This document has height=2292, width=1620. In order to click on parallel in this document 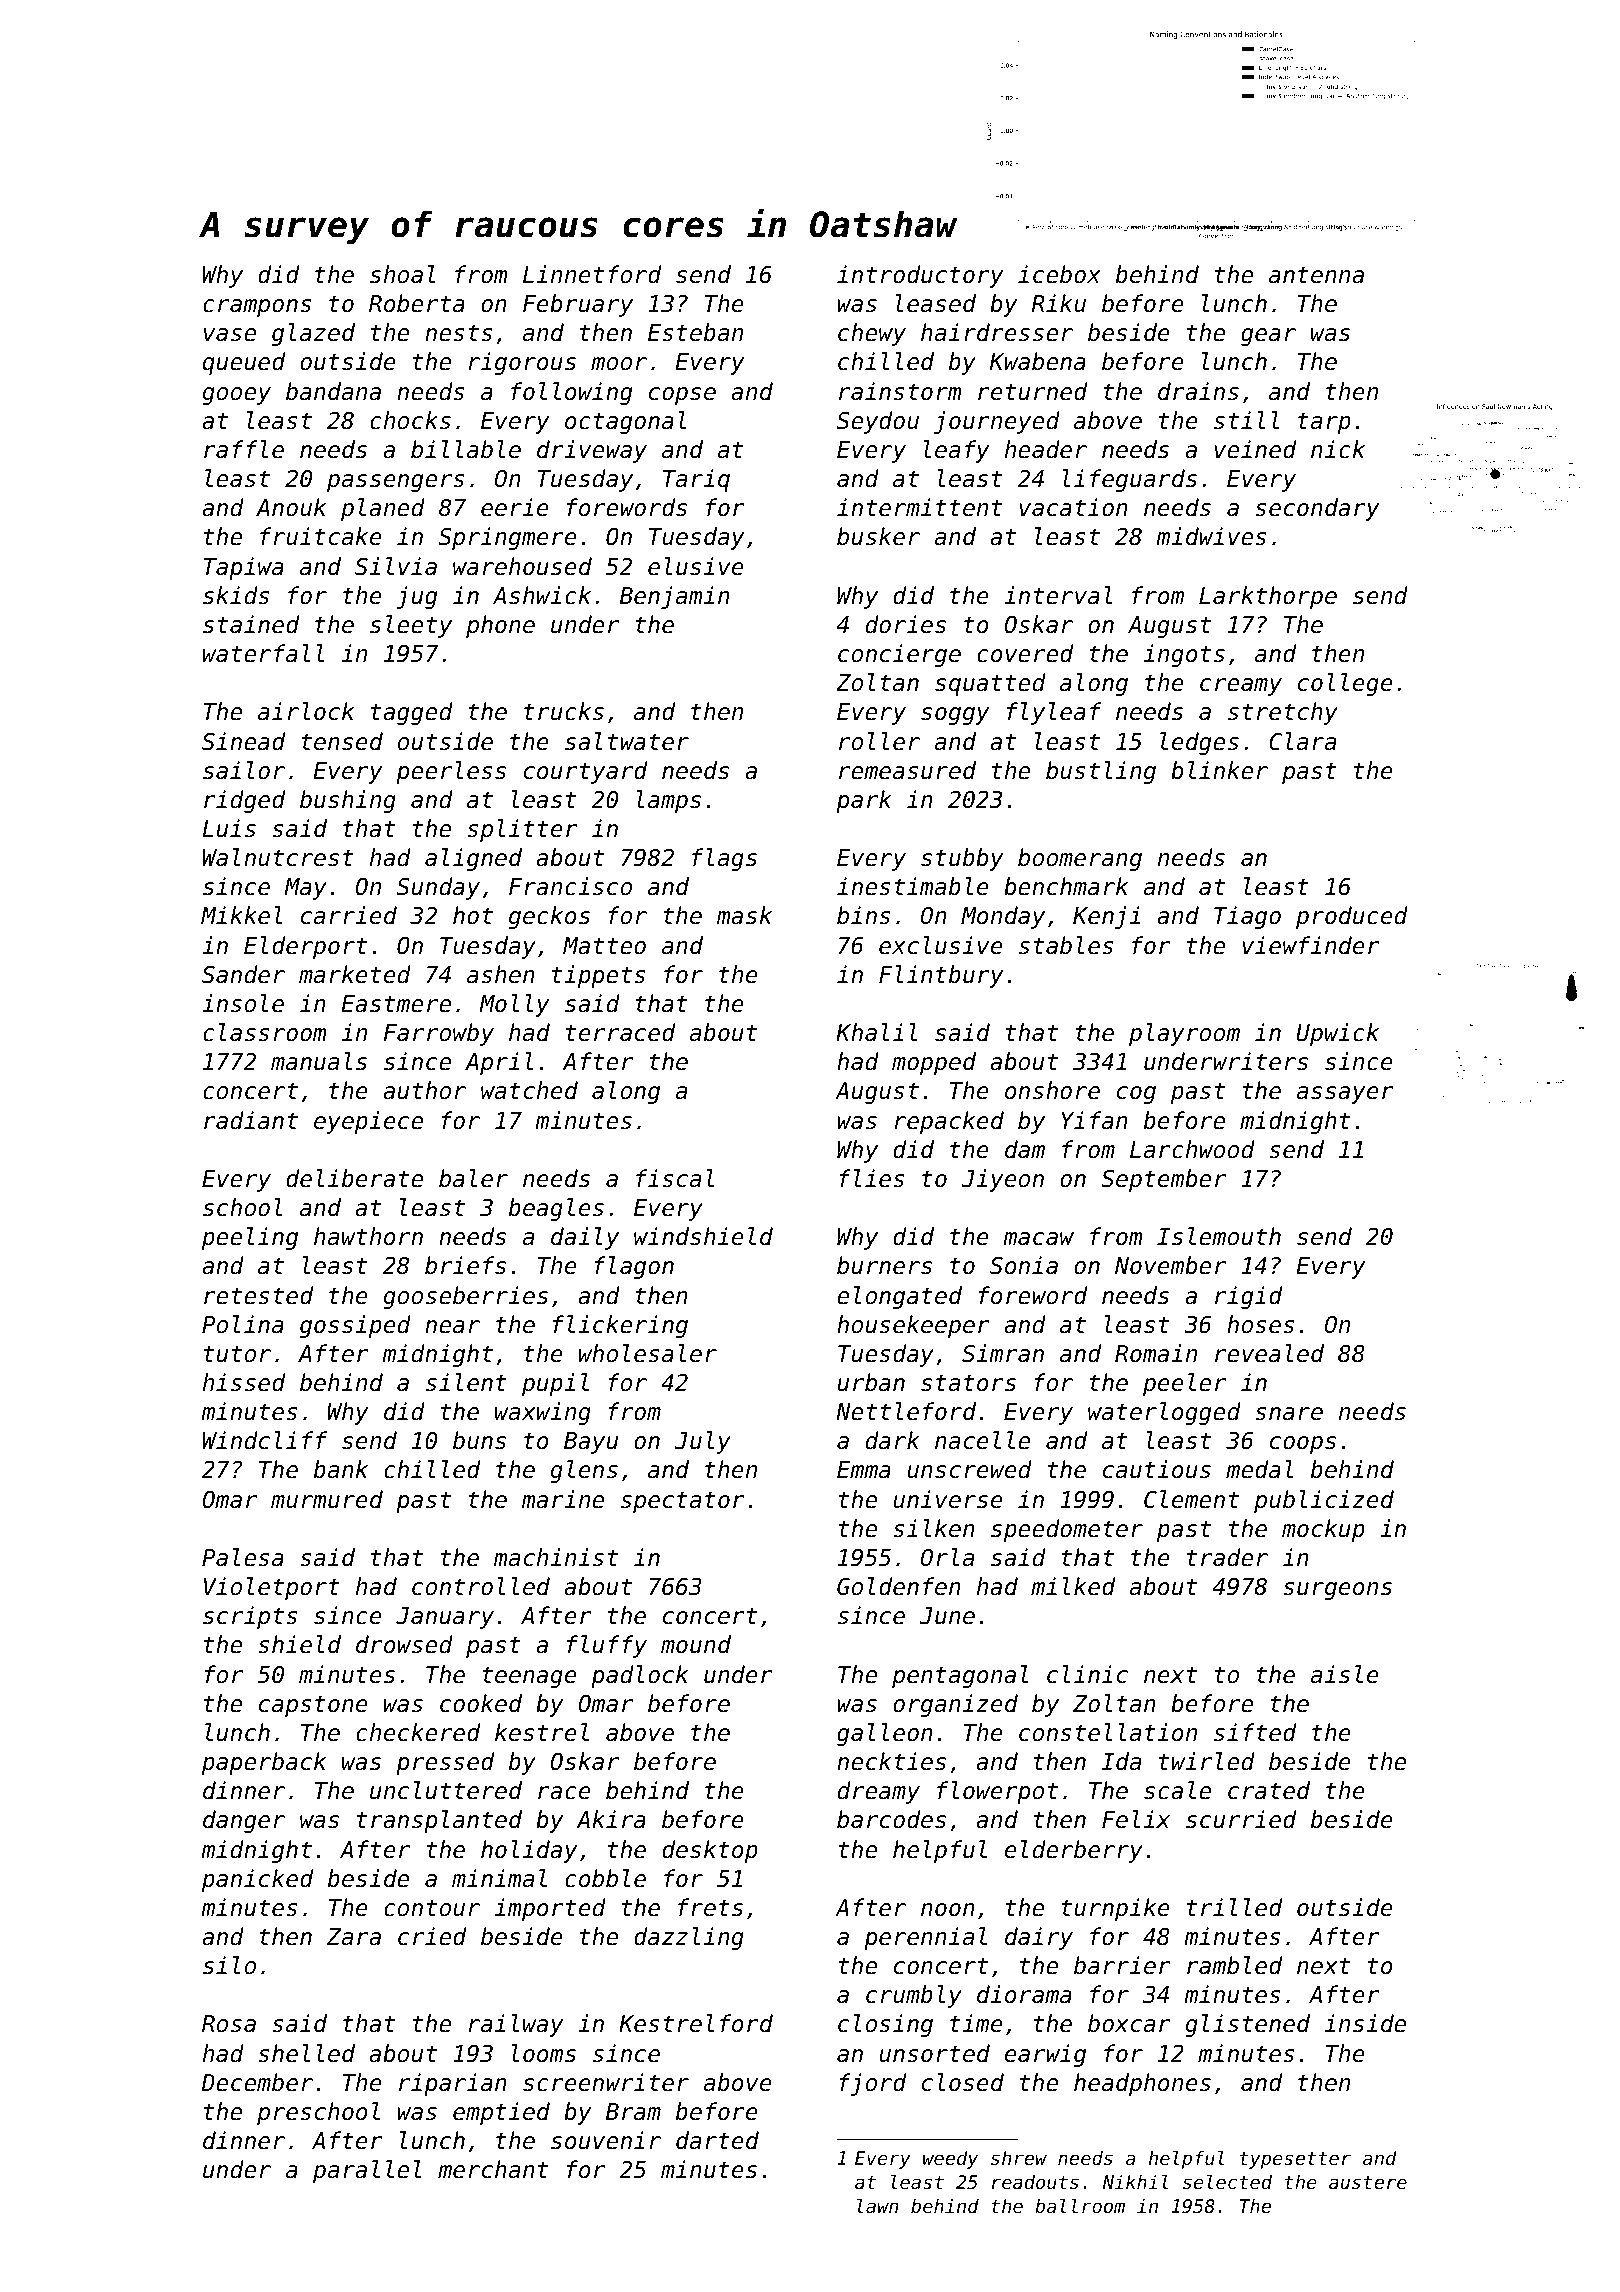, I will do `click(367, 2171)`.
